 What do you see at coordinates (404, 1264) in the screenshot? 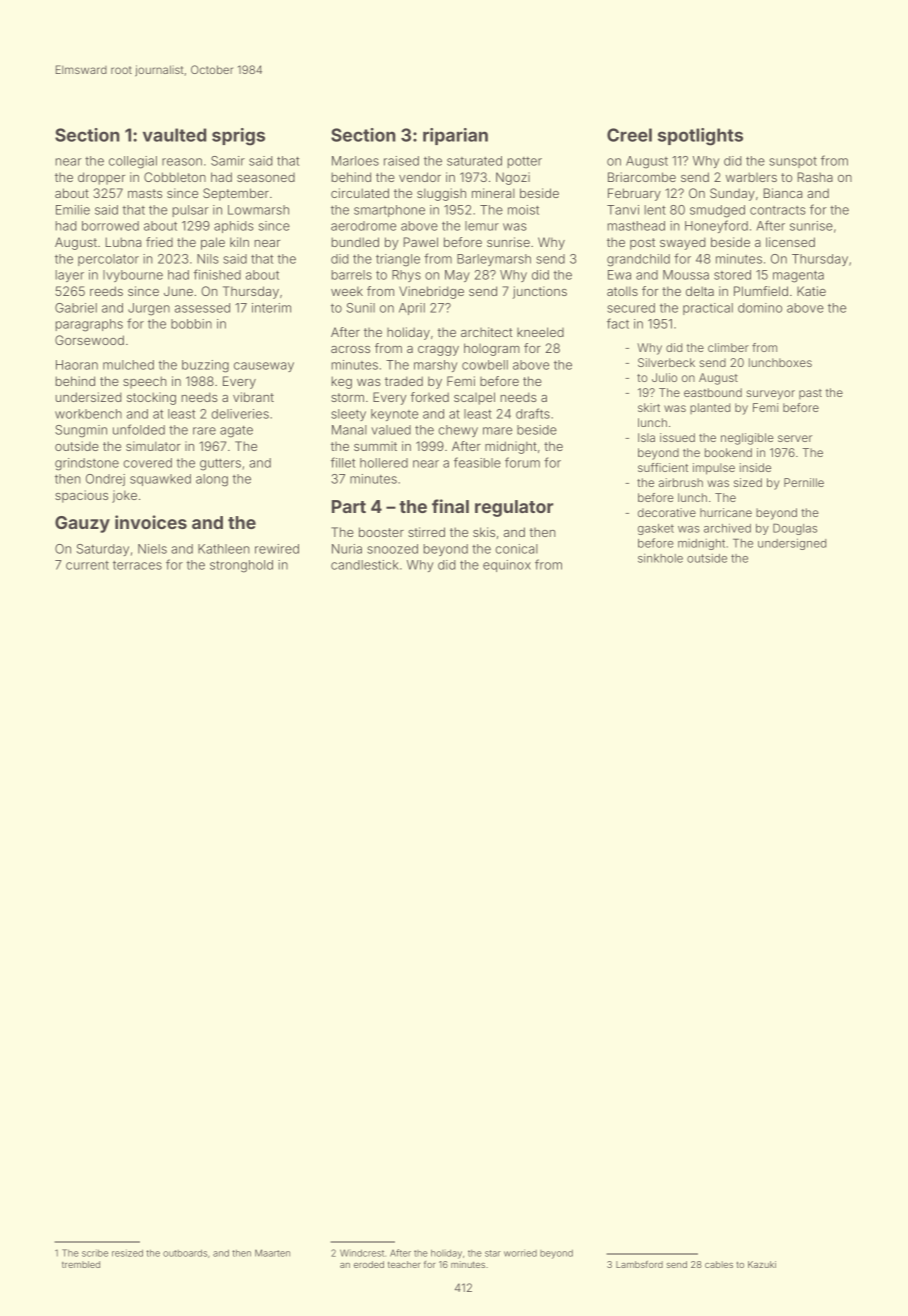
I see `teacher` at bounding box center [404, 1264].
